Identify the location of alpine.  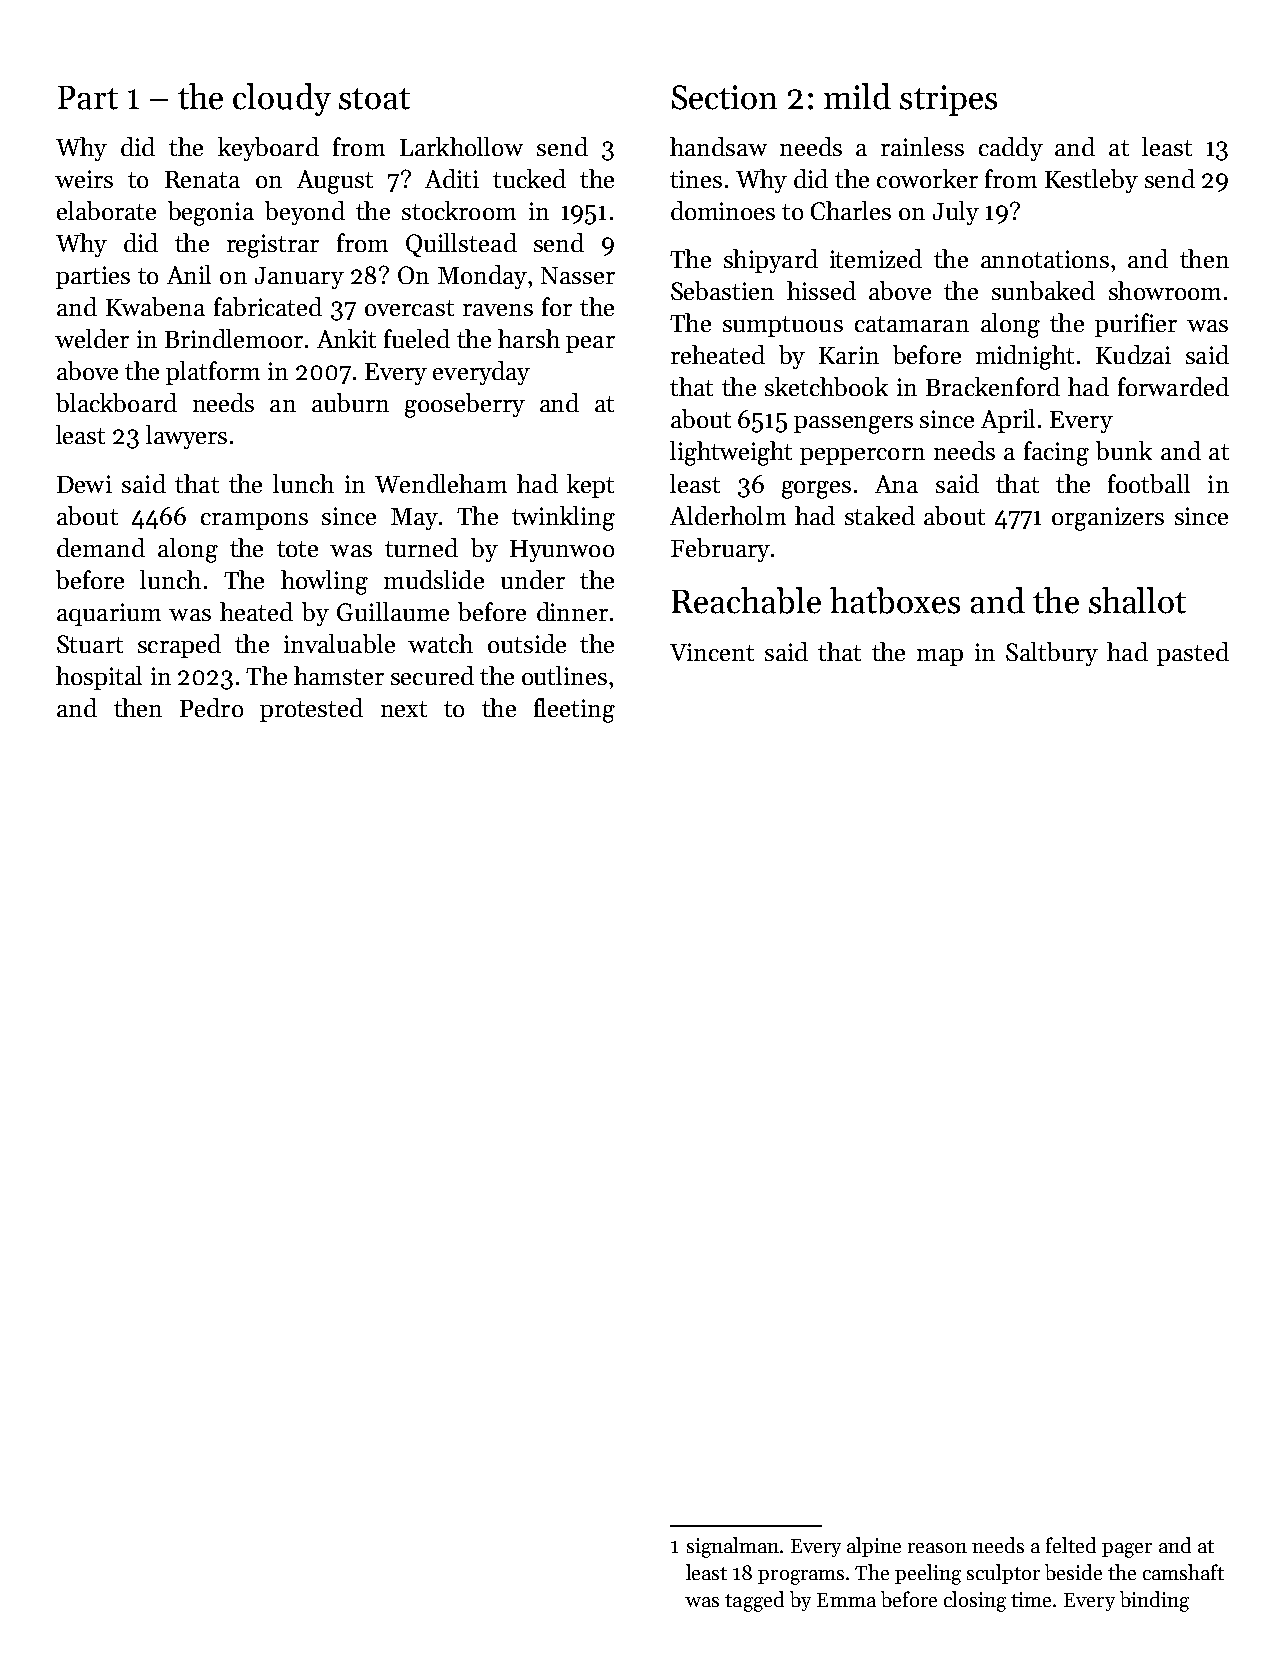
(874, 1547).
